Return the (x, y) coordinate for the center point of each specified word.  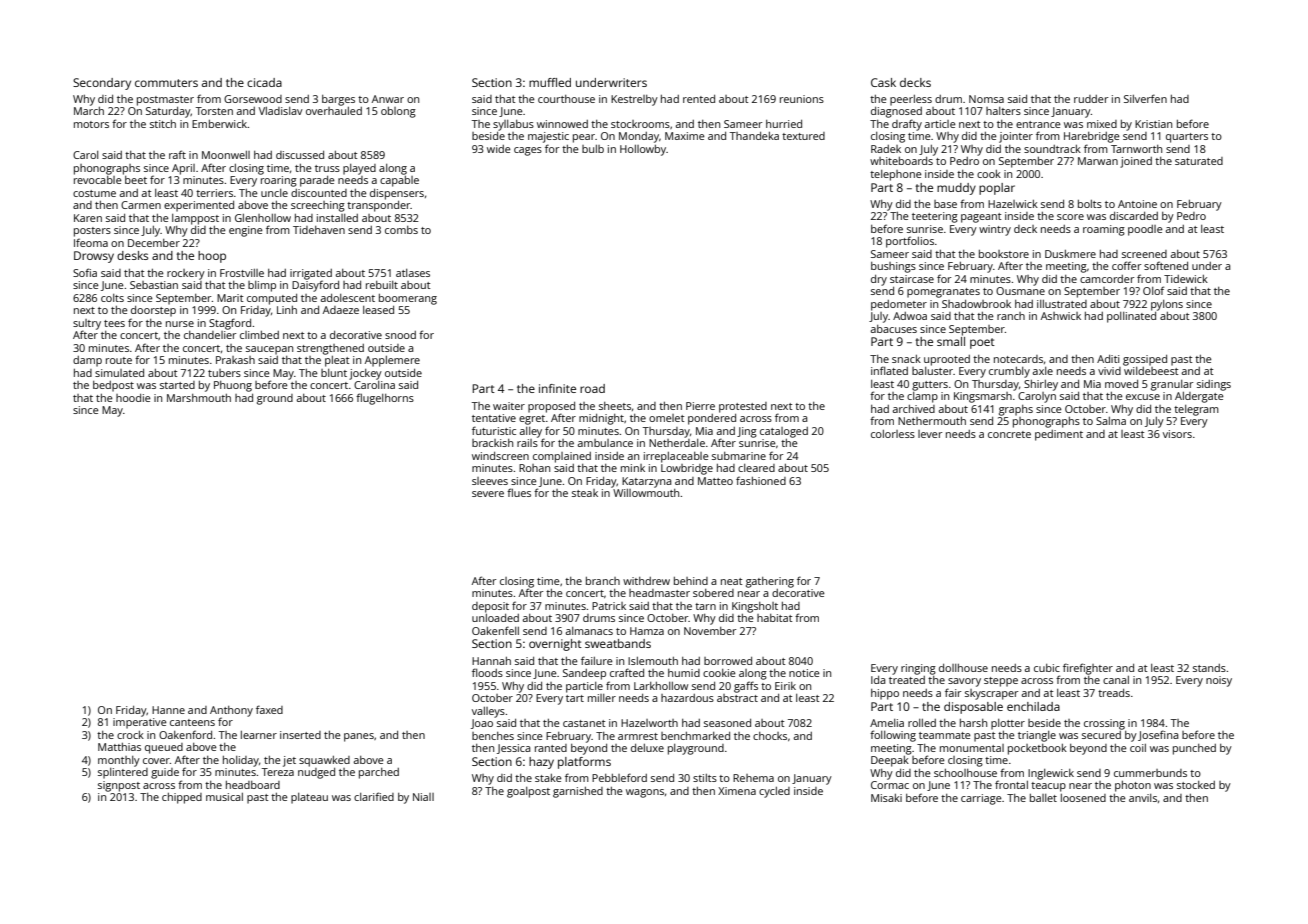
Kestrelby (634, 100)
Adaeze (341, 310)
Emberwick (220, 124)
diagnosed (896, 112)
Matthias (119, 747)
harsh (973, 723)
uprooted (947, 360)
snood (400, 335)
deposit (490, 607)
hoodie (133, 398)
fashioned (761, 480)
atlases (413, 273)
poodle (1145, 230)
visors (1177, 434)
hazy (541, 763)
